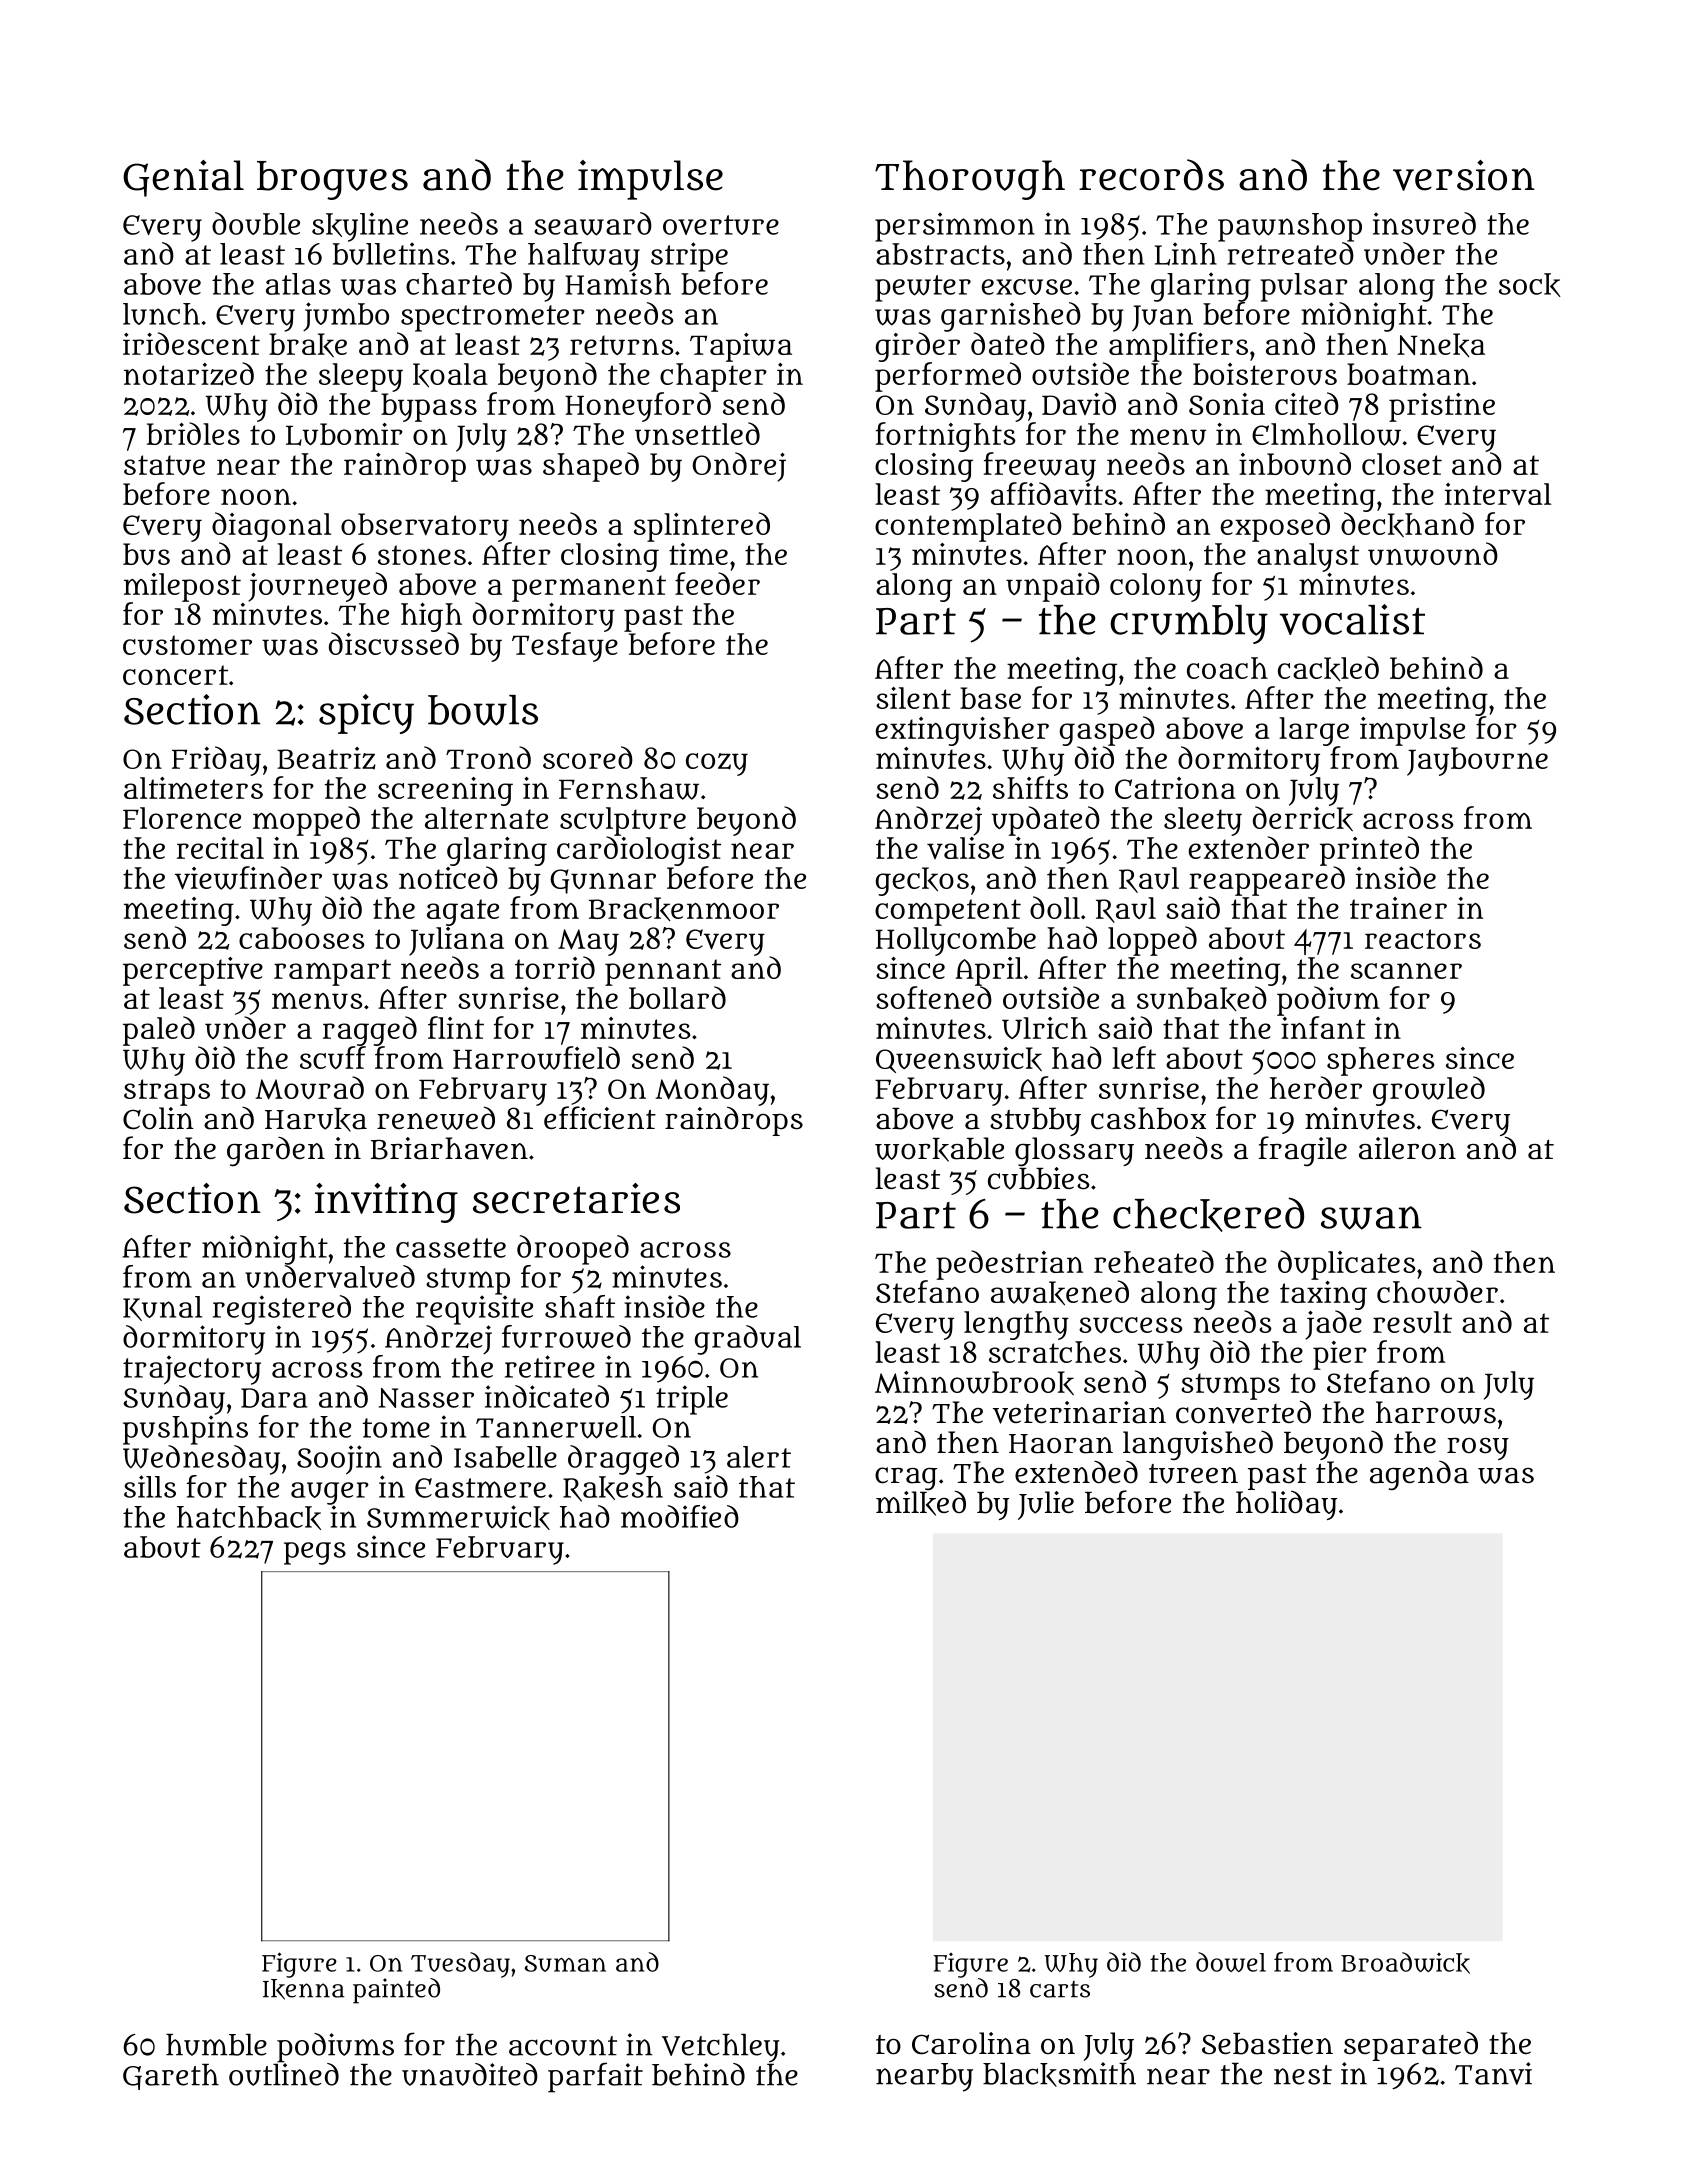 The width and height of the document is (1683, 2178). Describe the element at coordinates (721, 2048) in the document. I see `Vetchley` at that location.
